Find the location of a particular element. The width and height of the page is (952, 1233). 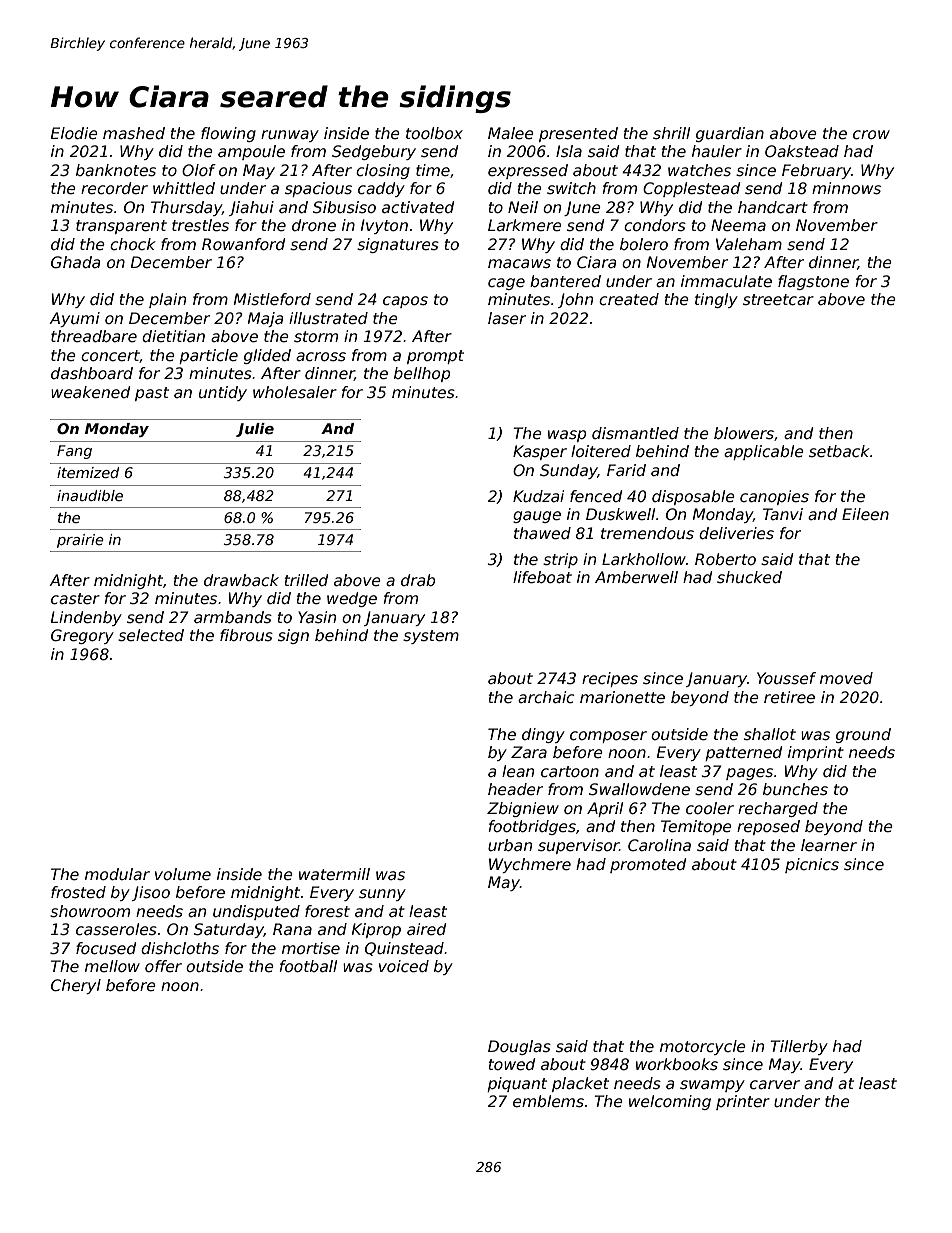

Kudzai is located at coordinates (538, 496).
